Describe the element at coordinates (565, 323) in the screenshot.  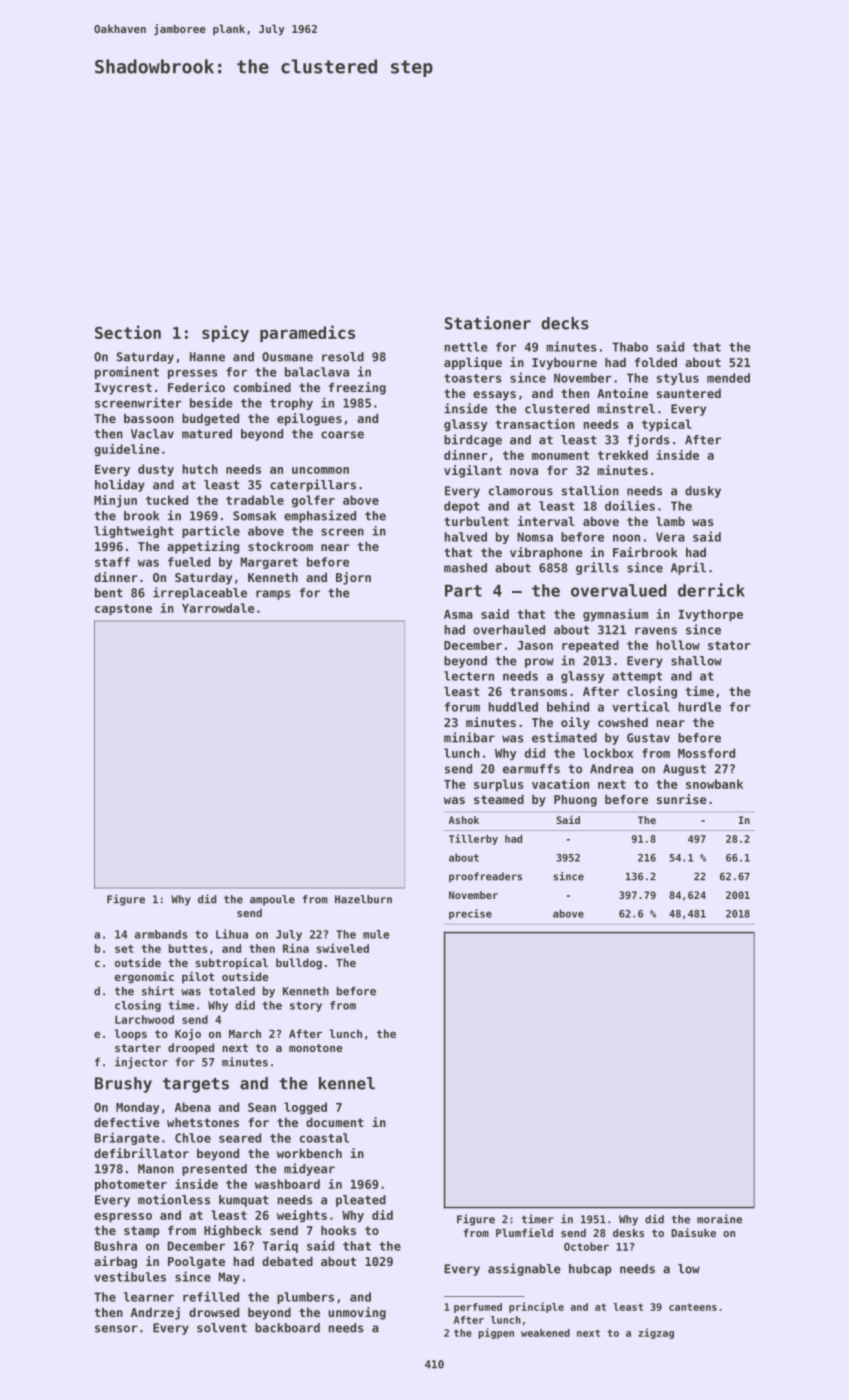
I see `decks` at that location.
